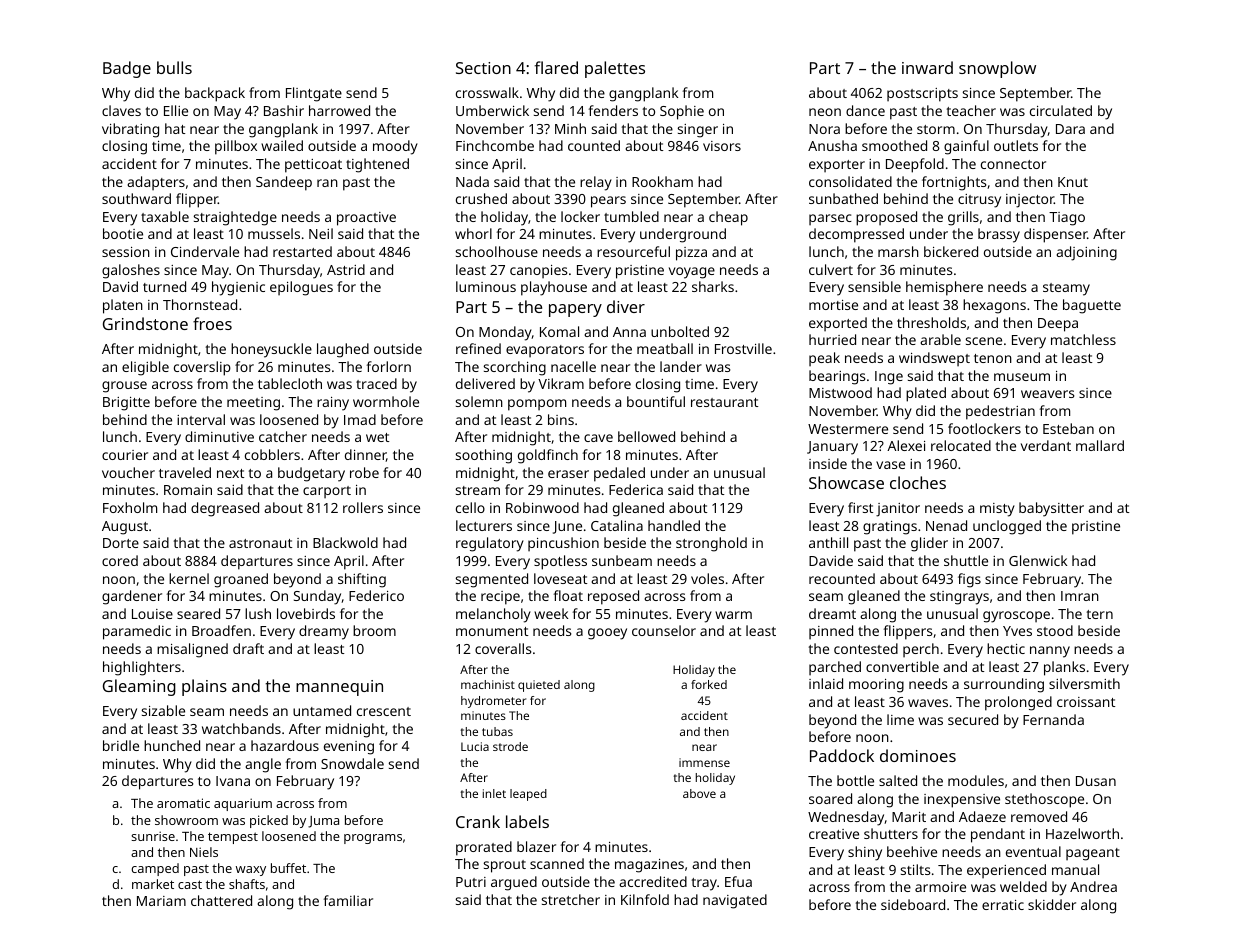 The height and width of the document is (952, 1233). Describe the element at coordinates (570, 128) in the document. I see `Minh` at that location.
